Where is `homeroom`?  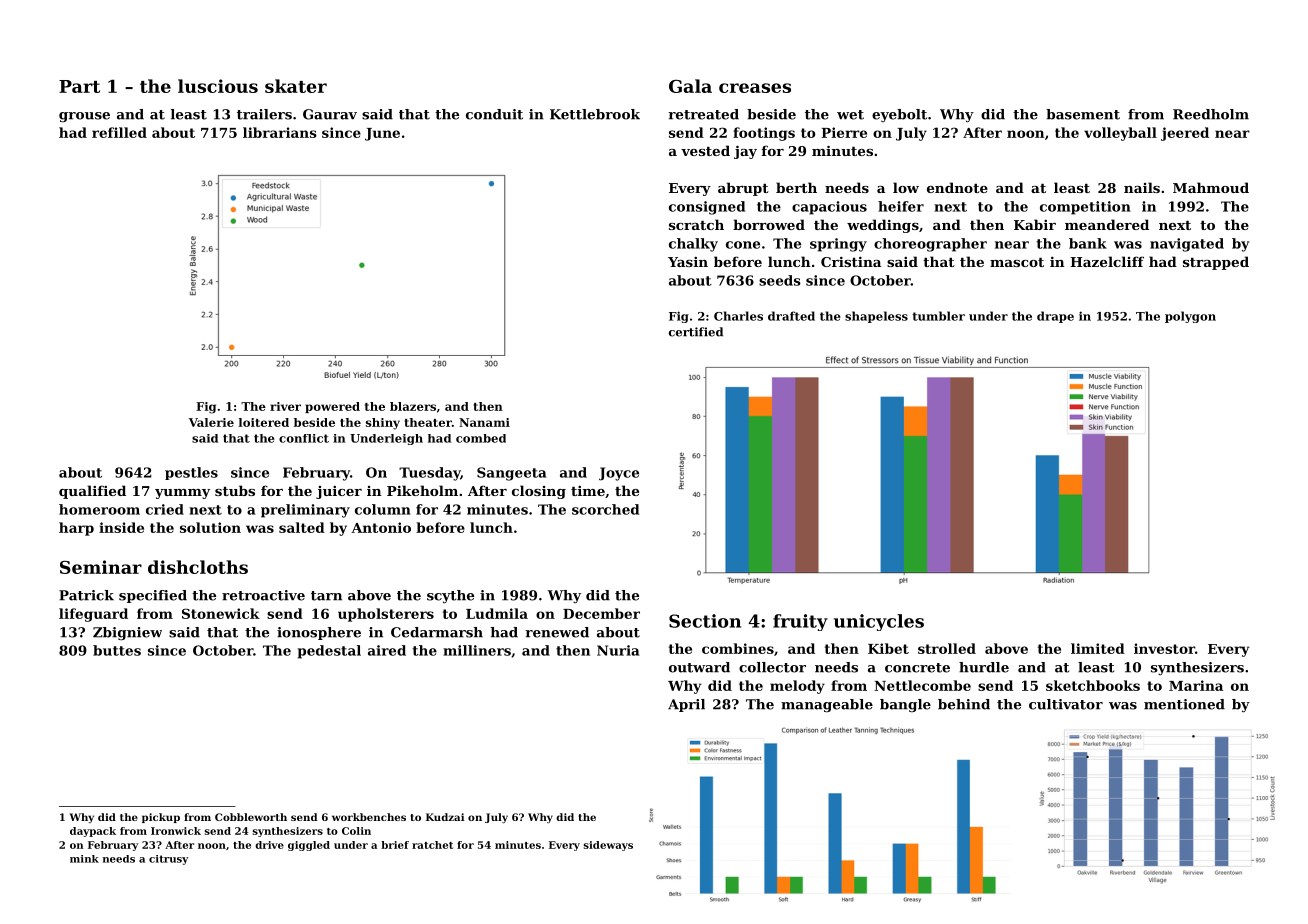 homeroom is located at coordinates (99, 509).
